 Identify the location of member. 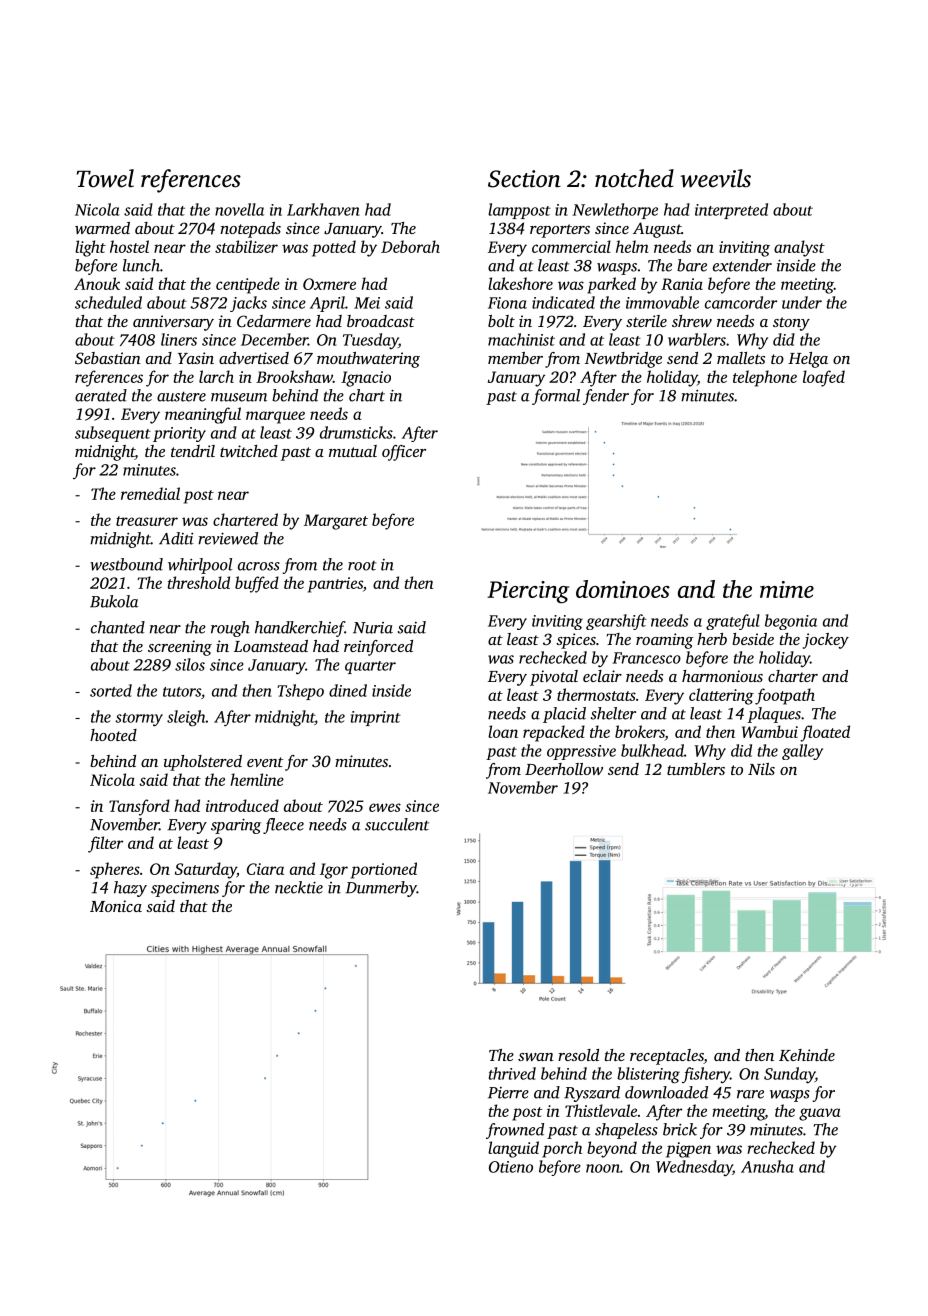
(515, 358).
